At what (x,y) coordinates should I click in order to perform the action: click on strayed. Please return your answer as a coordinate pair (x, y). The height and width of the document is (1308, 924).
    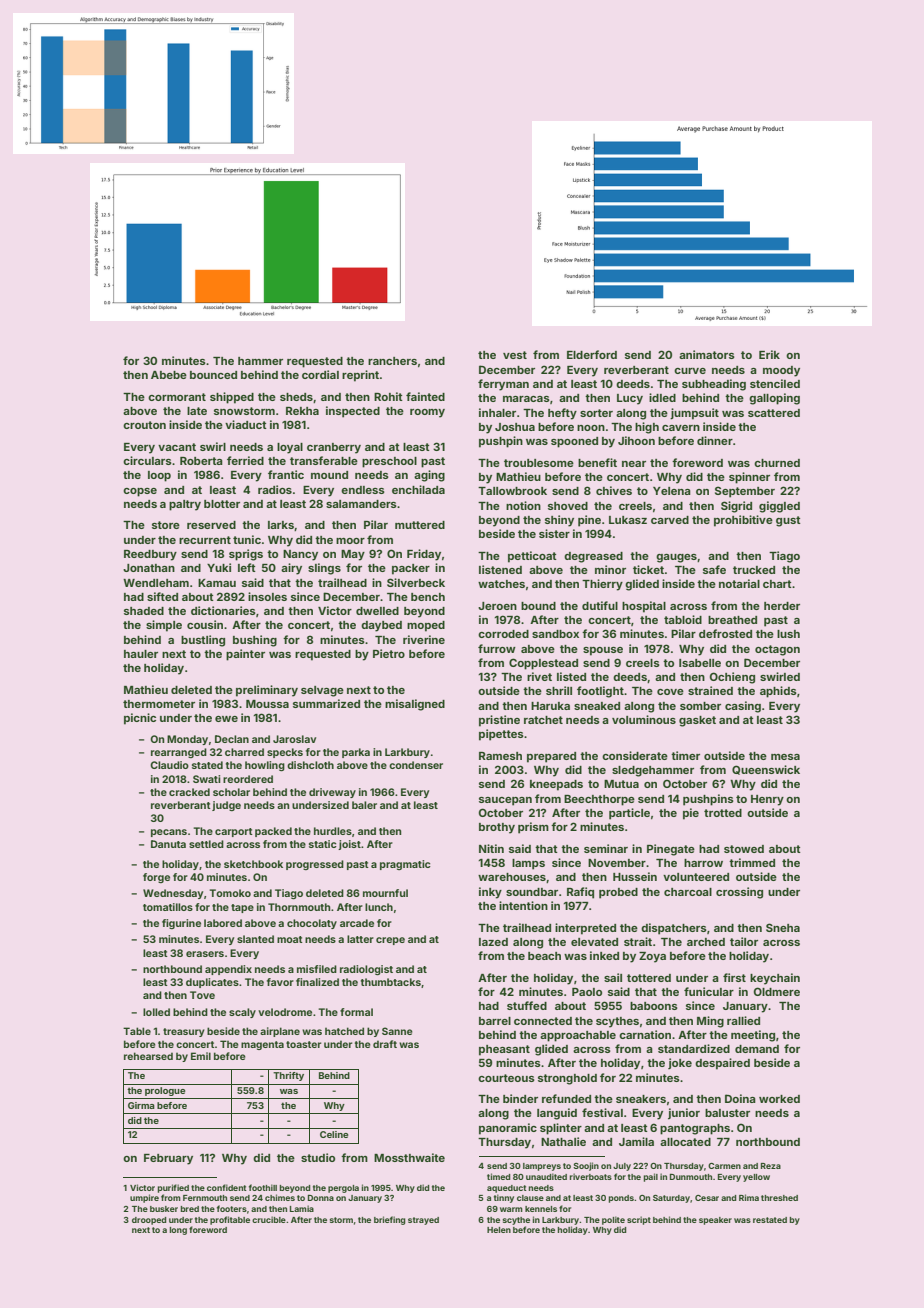
    Looking at the image, I should click on (423, 1221).
